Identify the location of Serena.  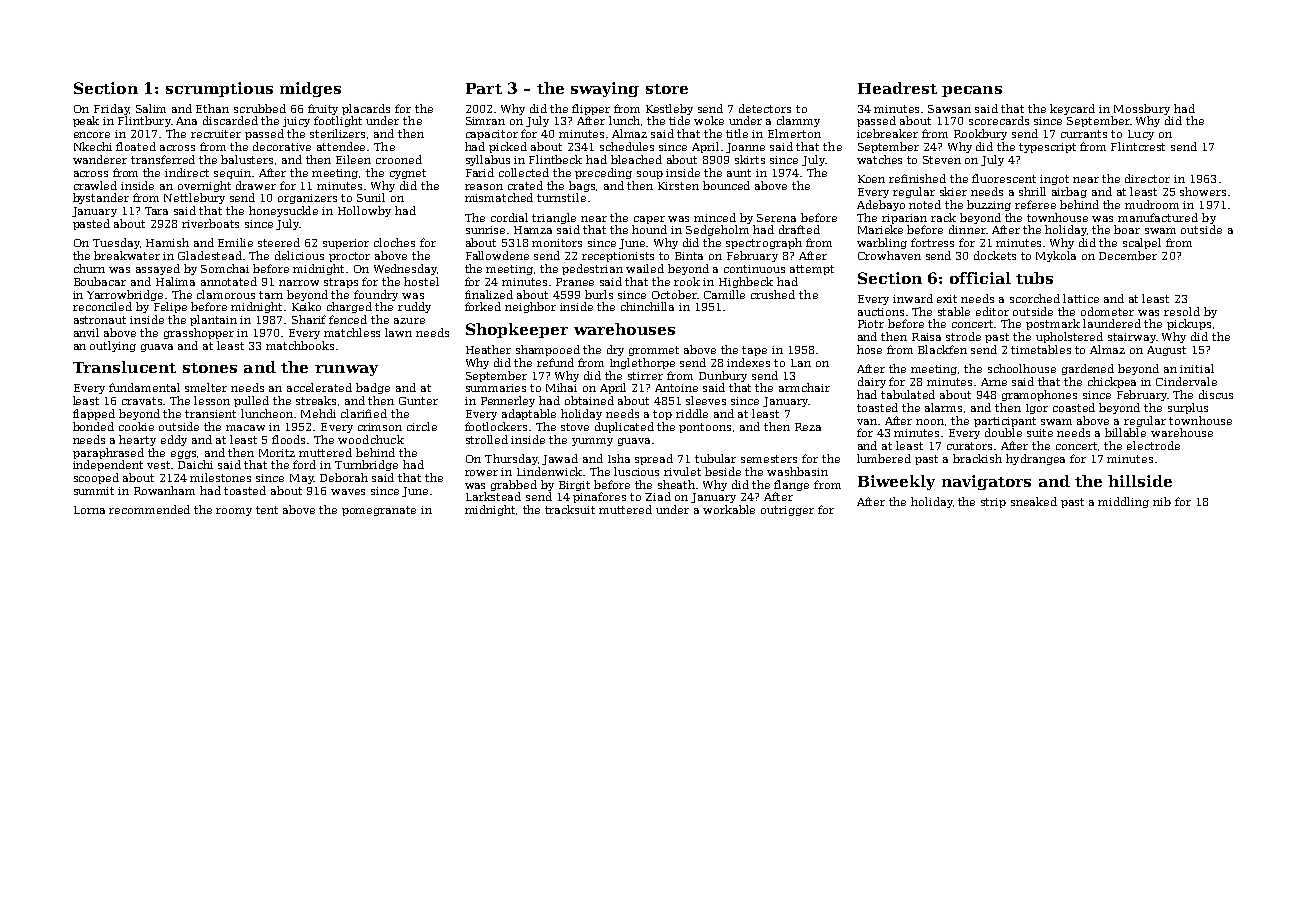
(776, 218).
